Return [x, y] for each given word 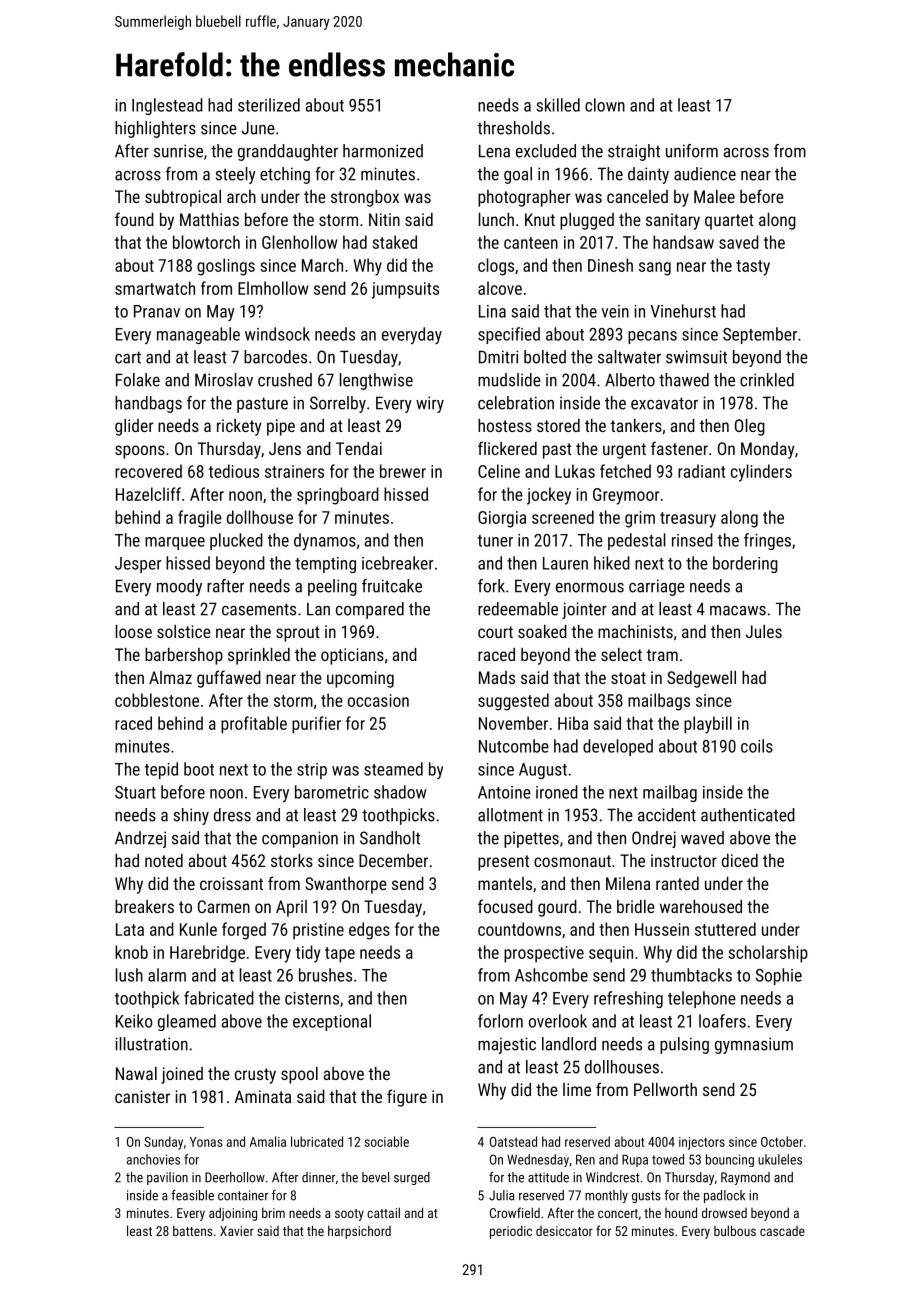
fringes [767, 541]
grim [640, 519]
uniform [692, 151]
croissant [231, 883]
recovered [148, 471]
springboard [338, 496]
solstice [184, 631]
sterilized [269, 105]
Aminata [263, 1096]
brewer [403, 471]
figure [407, 1098]
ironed [557, 792]
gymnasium [754, 1045]
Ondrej [654, 839]
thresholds [513, 128]
